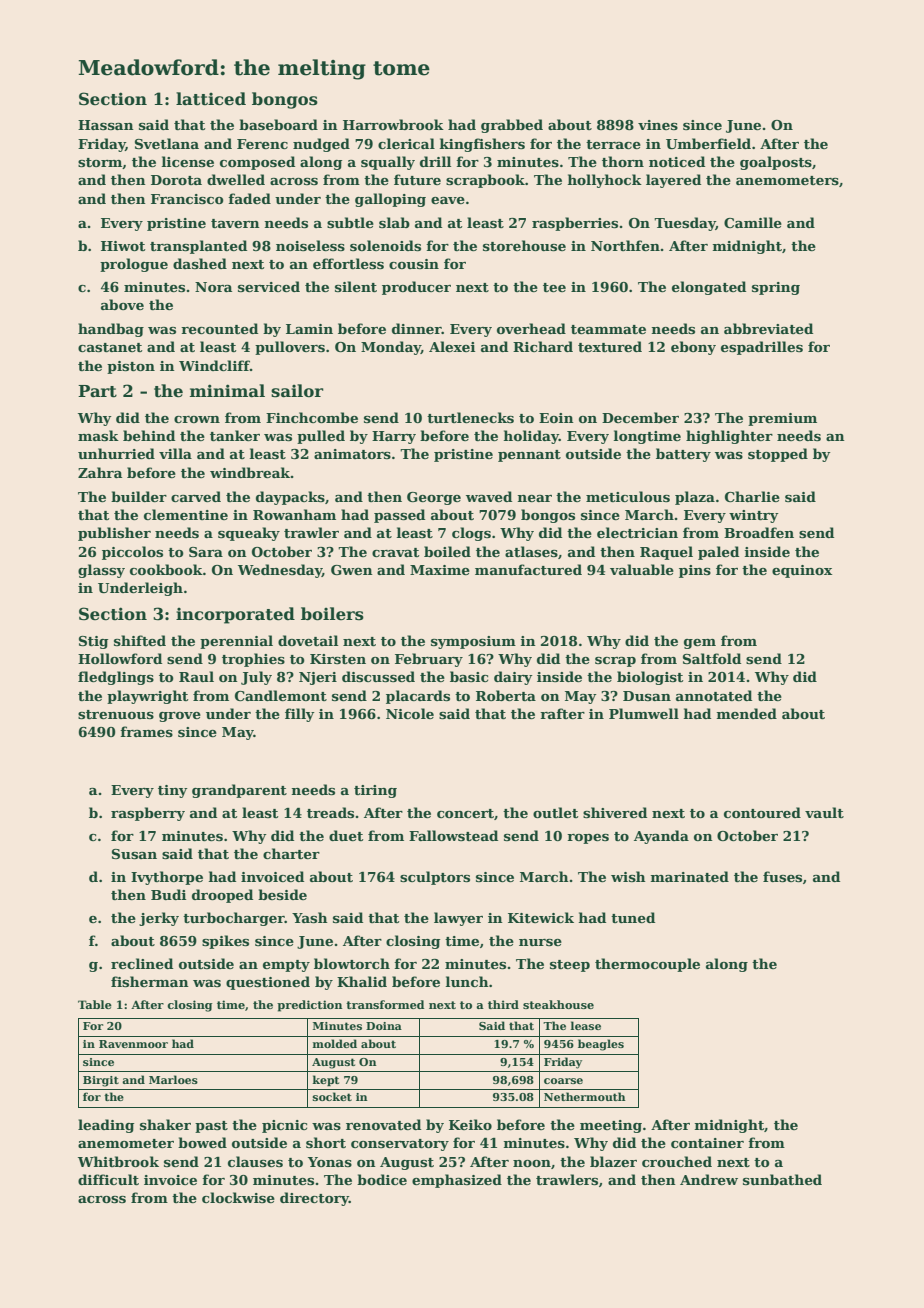 The width and height of the page is (924, 1308). I want to click on sunbathed, so click(782, 1179).
